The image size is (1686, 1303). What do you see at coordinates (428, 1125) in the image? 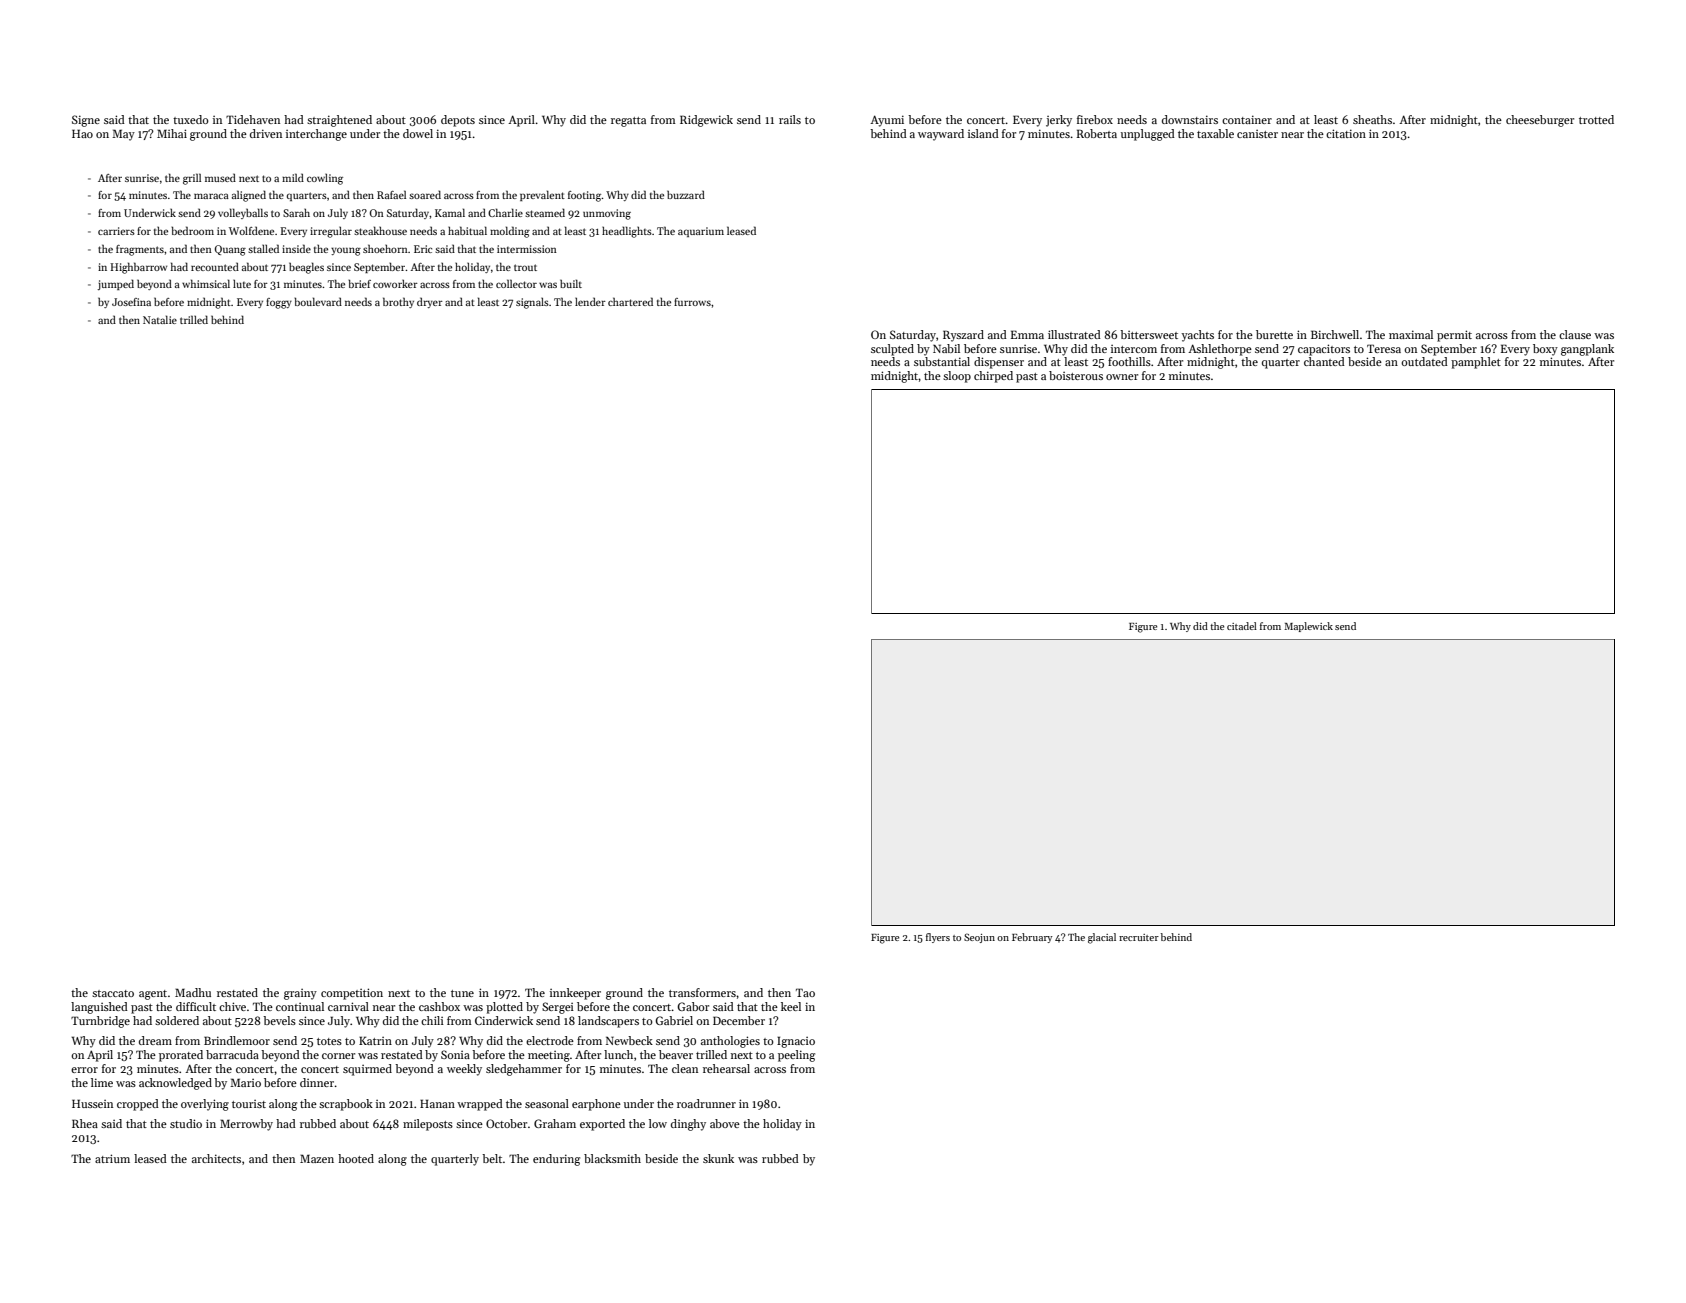
I see `mileposts` at bounding box center [428, 1125].
